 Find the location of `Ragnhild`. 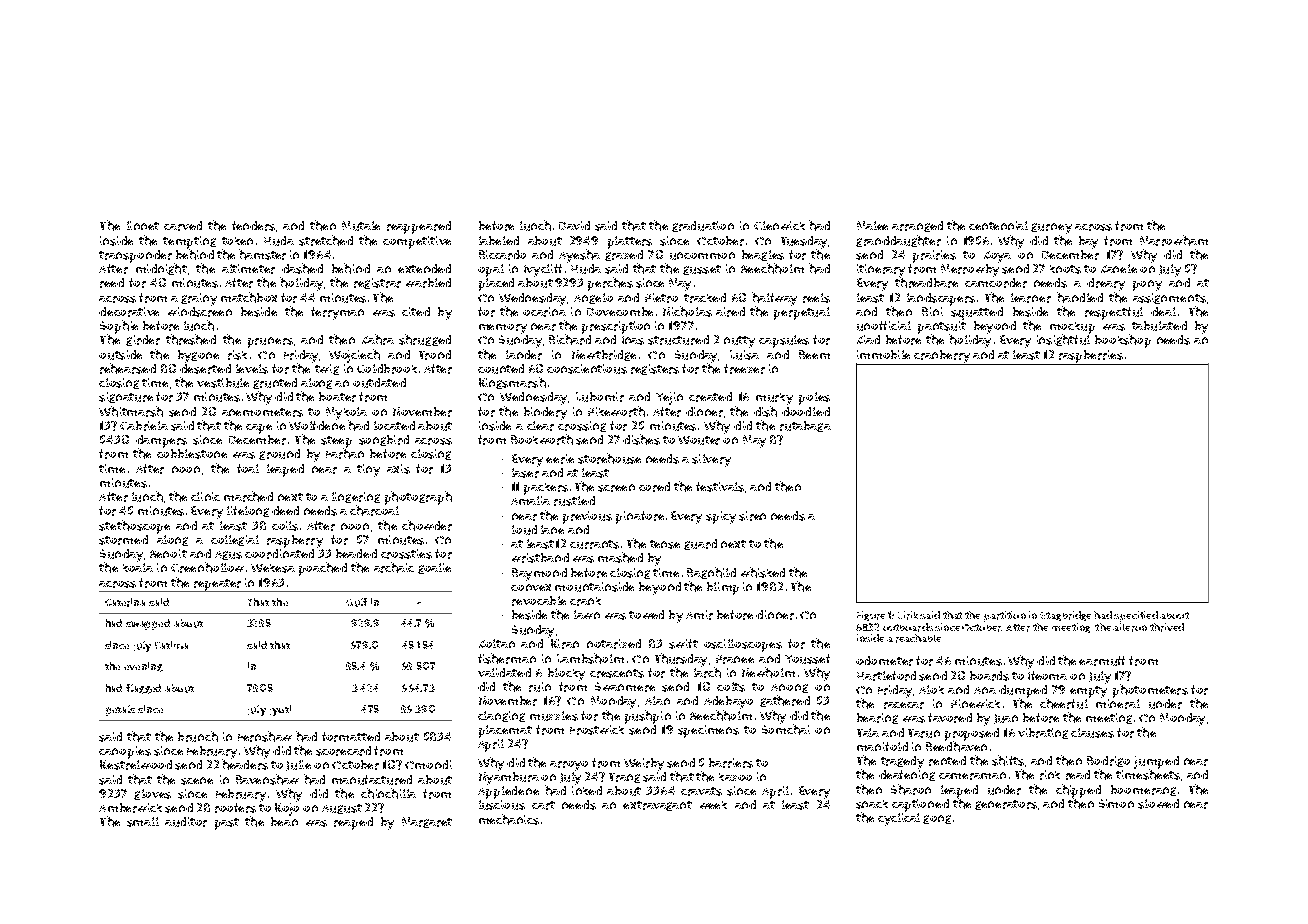

Ragnhild is located at coordinates (711, 573).
